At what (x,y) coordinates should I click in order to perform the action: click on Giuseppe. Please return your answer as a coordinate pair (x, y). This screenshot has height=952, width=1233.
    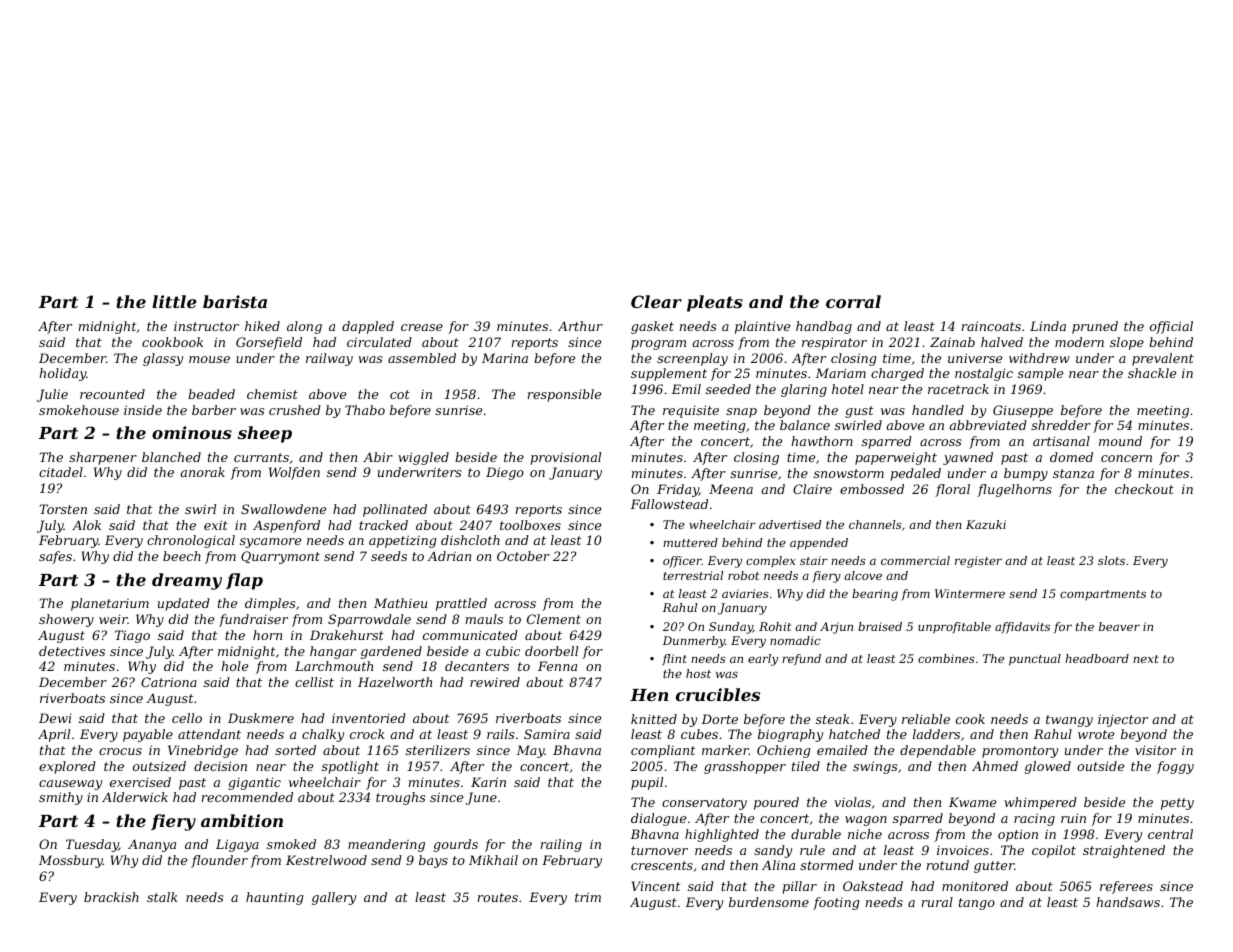
    Looking at the image, I should click on (1023, 411).
